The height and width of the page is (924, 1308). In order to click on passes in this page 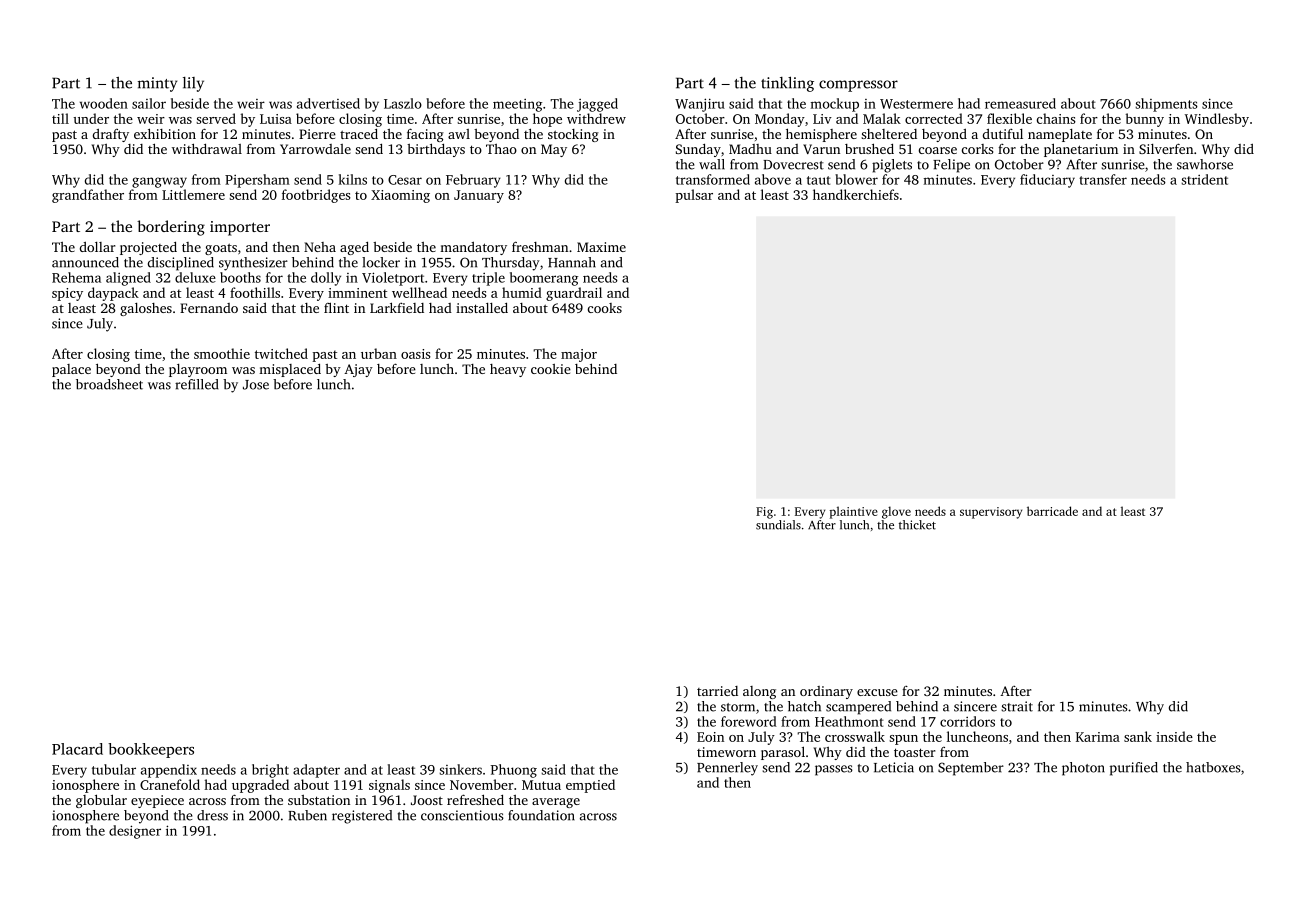, I will do `click(834, 770)`.
